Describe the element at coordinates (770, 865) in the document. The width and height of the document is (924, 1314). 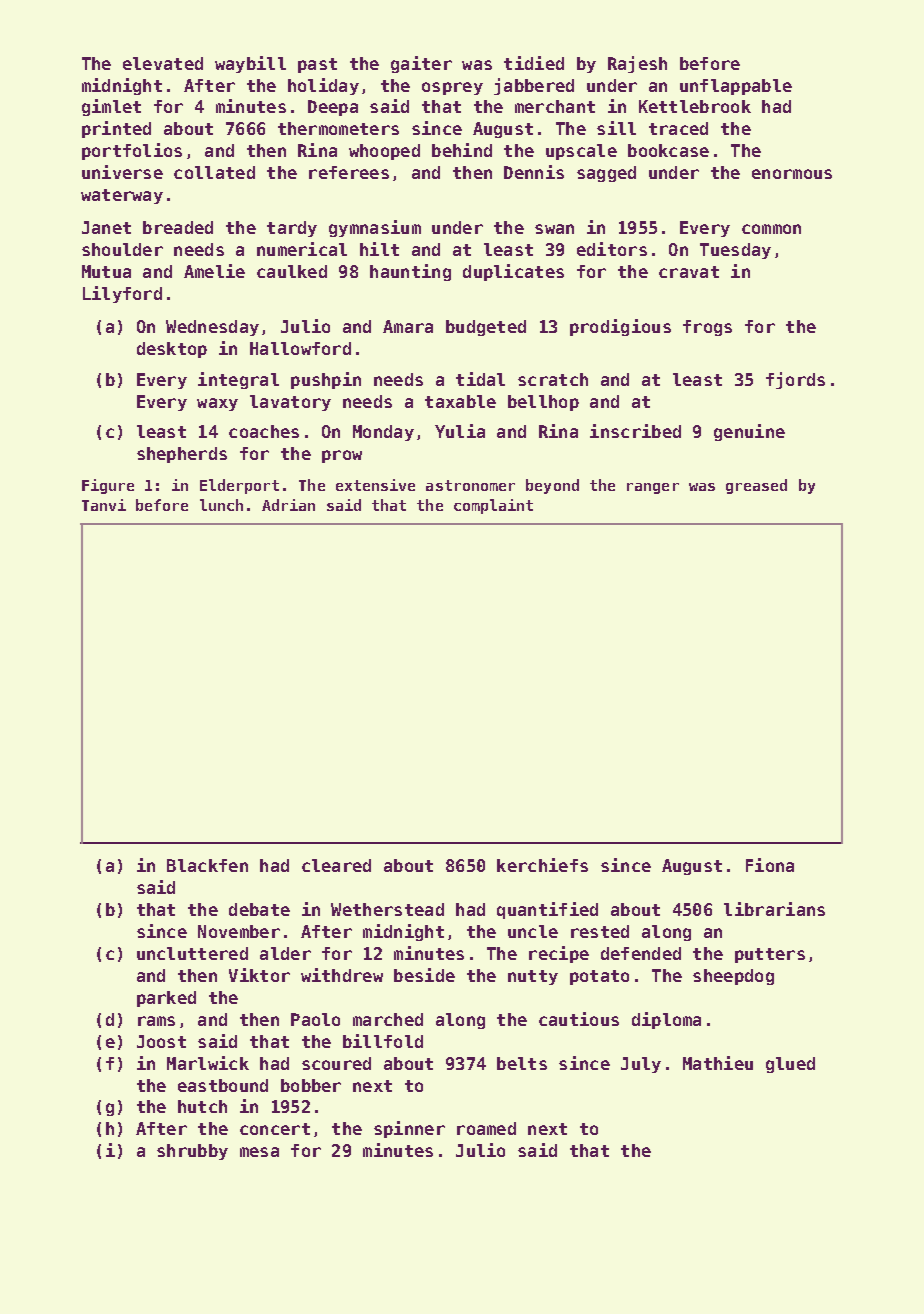
I see `Fiona` at that location.
